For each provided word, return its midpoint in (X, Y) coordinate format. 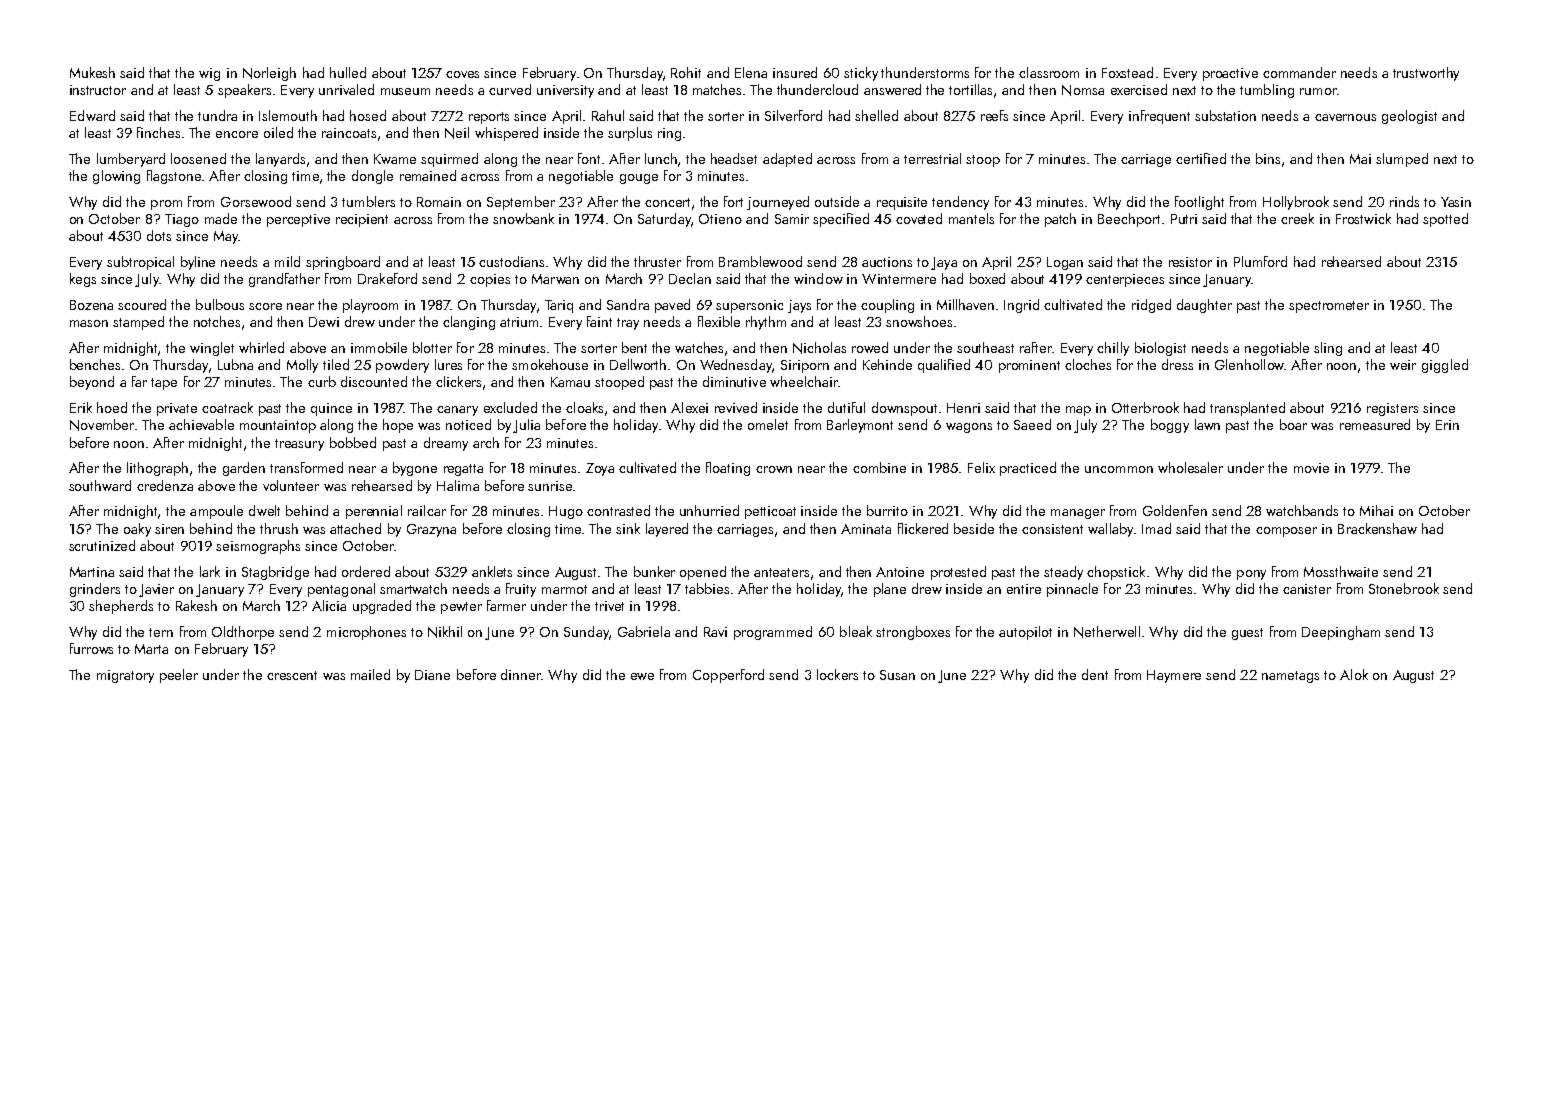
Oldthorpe (243, 633)
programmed (773, 633)
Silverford (793, 115)
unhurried (709, 510)
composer (1286, 532)
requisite (902, 203)
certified (1201, 158)
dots (159, 235)
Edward (92, 115)
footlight (1199, 203)
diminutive (734, 381)
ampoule (216, 512)
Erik (81, 407)
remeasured (1375, 424)
